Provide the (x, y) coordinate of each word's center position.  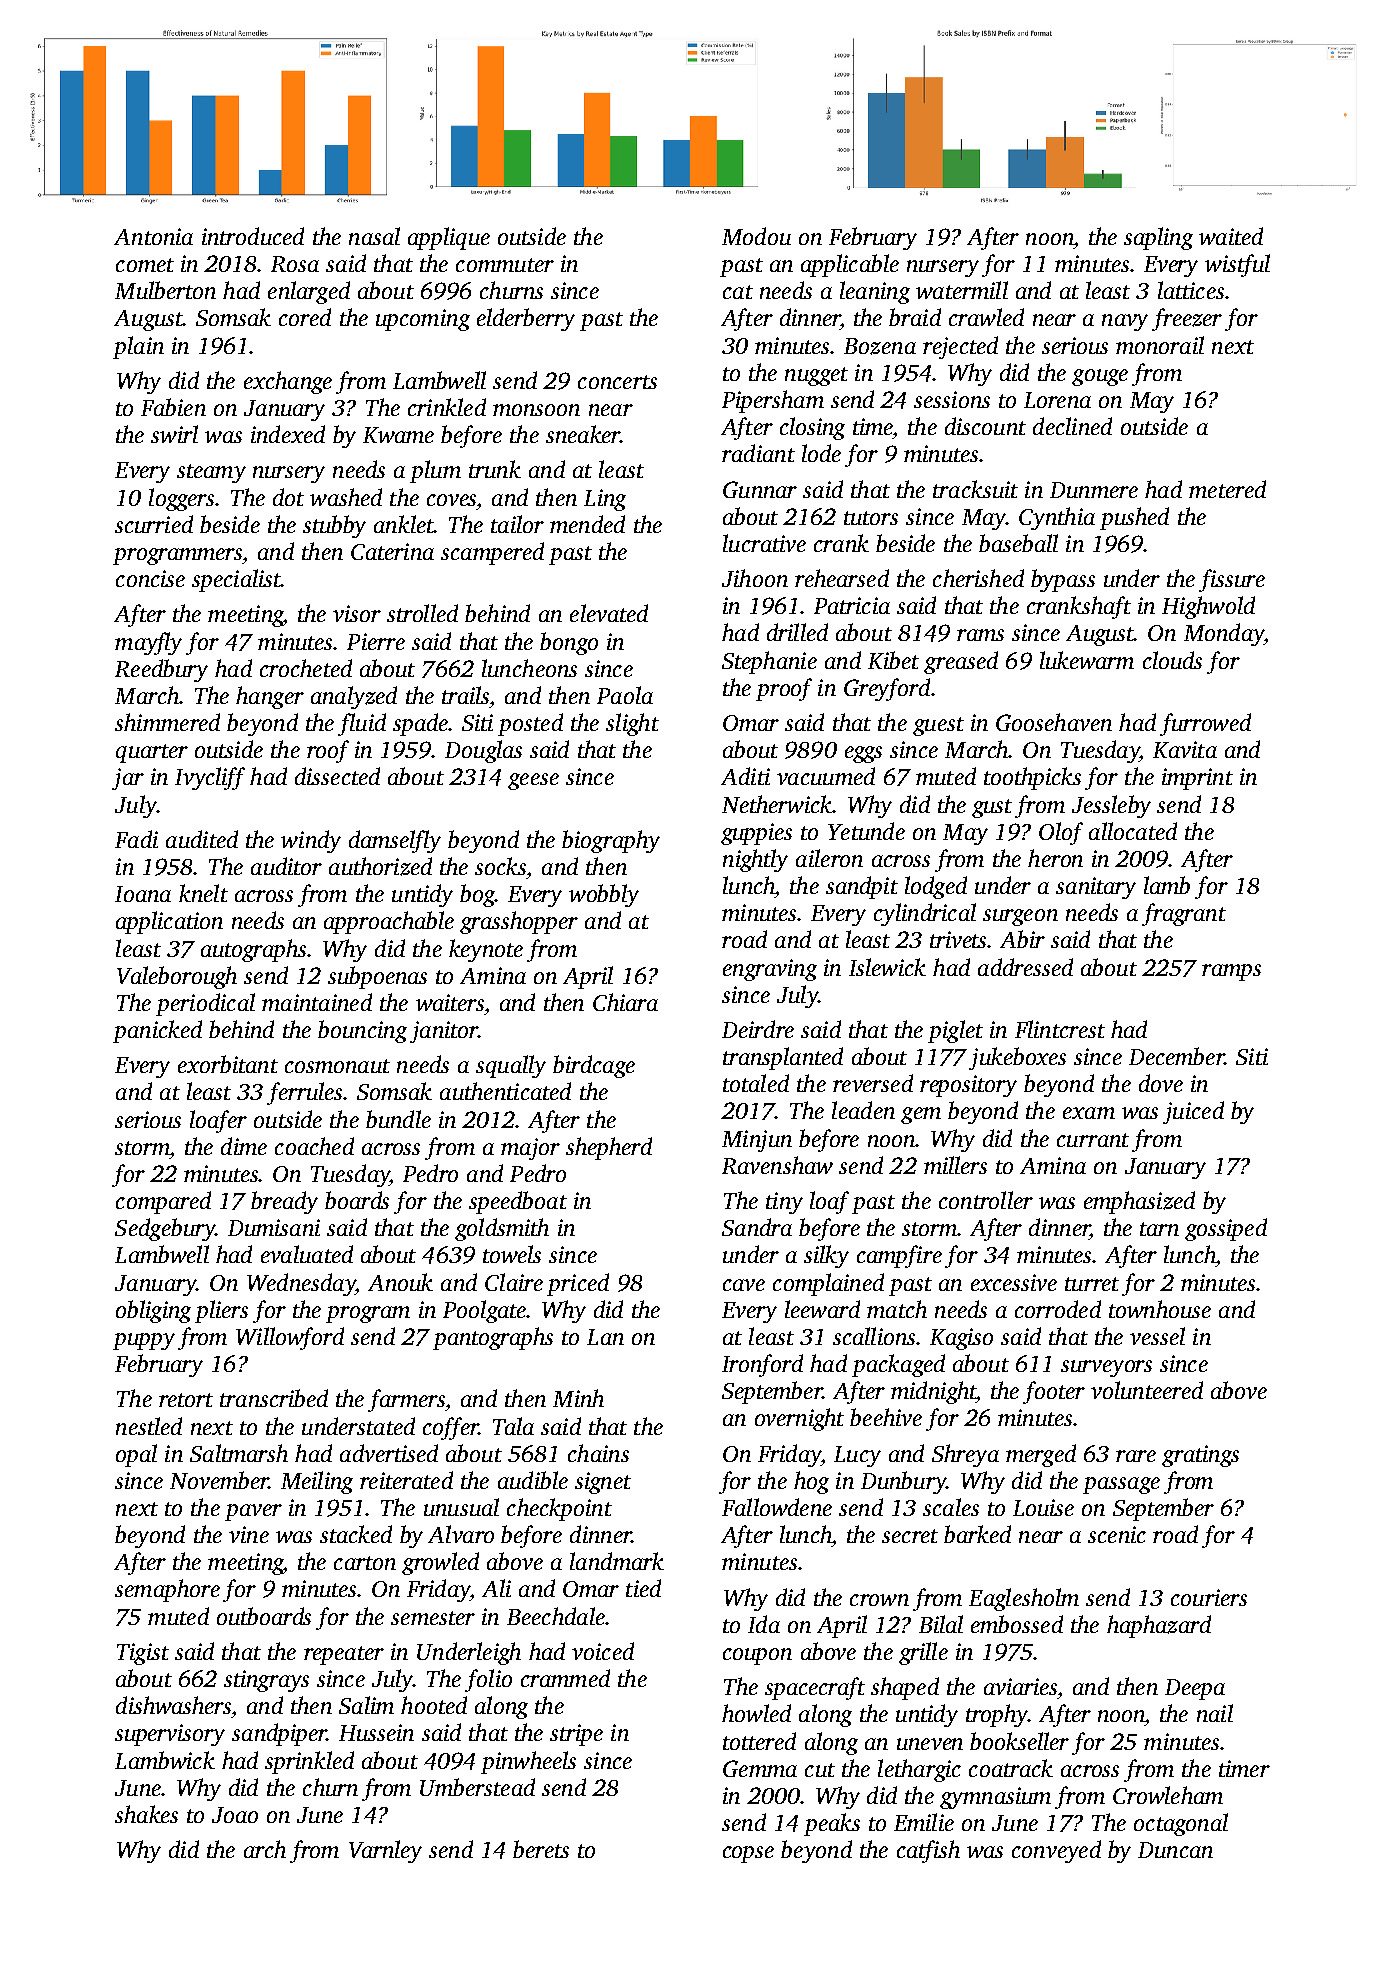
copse (748, 1854)
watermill (962, 290)
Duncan (1175, 1850)
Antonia (153, 236)
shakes (146, 1814)
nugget (816, 376)
